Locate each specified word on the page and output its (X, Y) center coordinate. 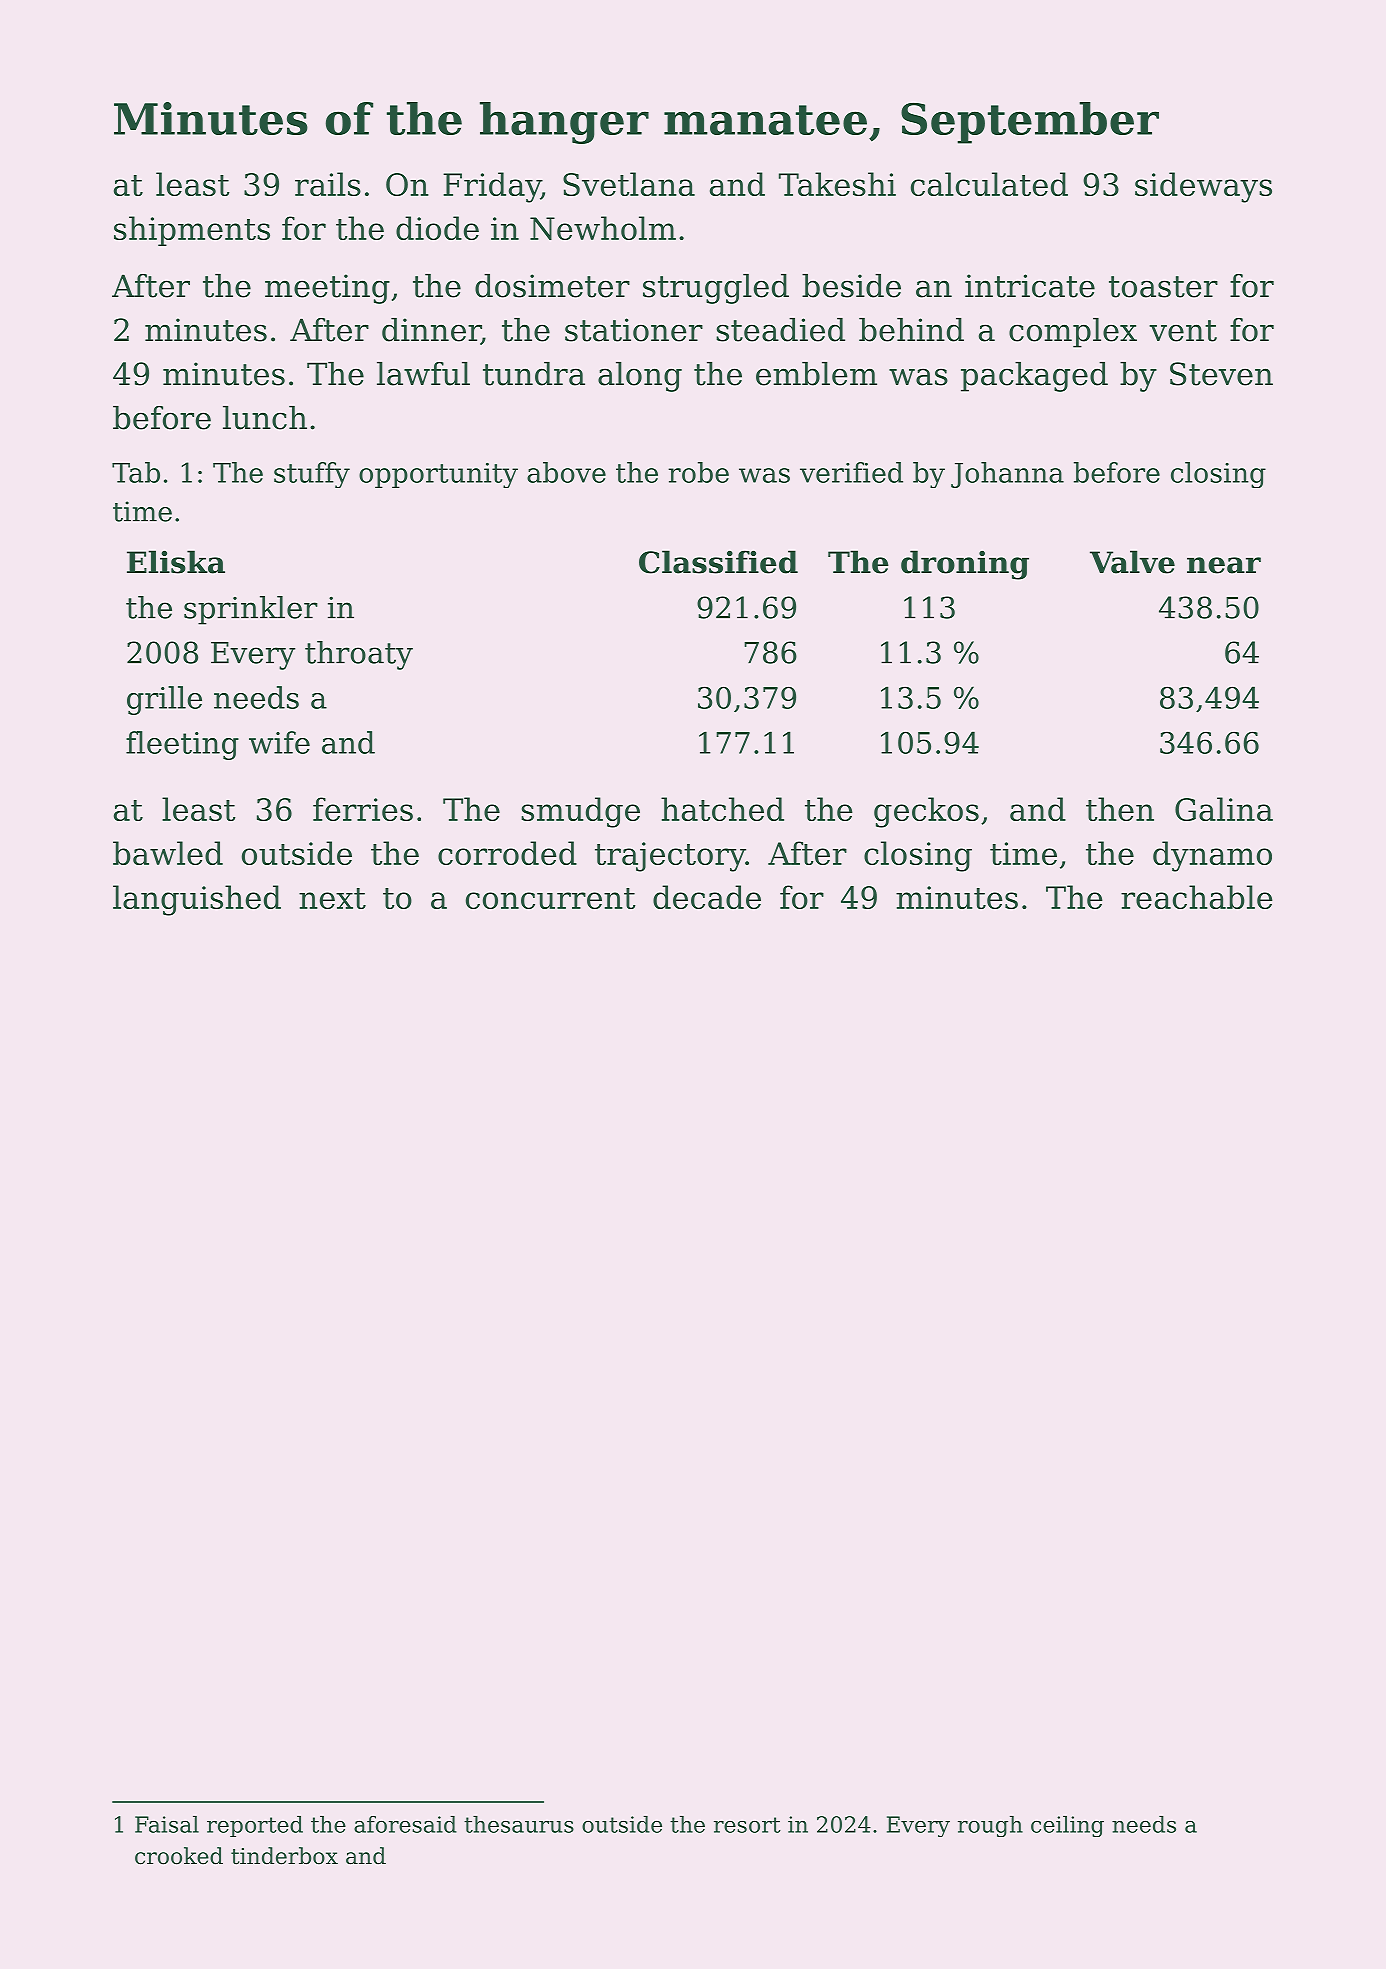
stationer (634, 330)
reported (255, 1826)
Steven (1221, 374)
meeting (327, 289)
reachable (1197, 897)
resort (747, 1825)
